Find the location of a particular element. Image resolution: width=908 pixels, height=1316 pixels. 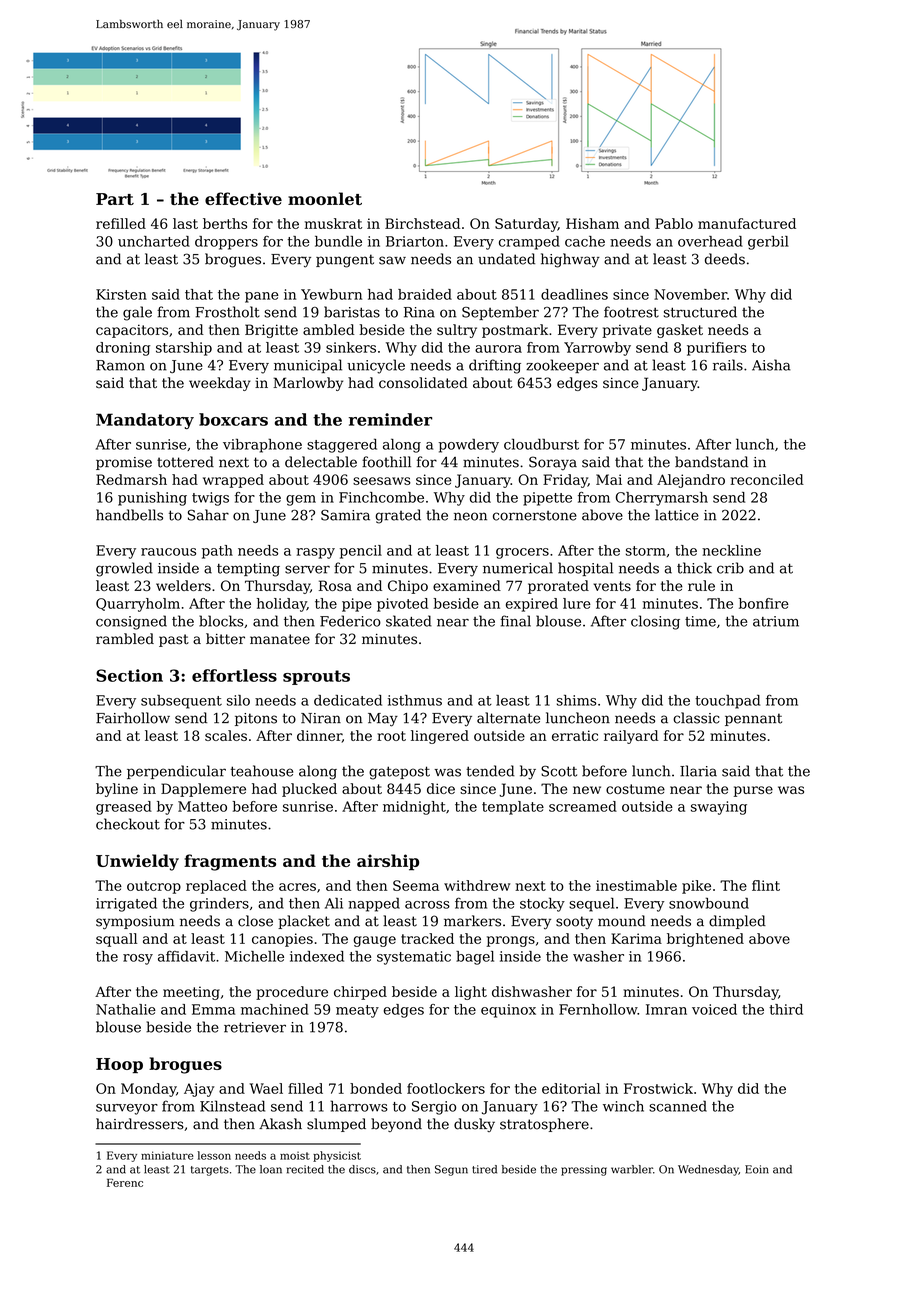

undated is located at coordinates (506, 259).
